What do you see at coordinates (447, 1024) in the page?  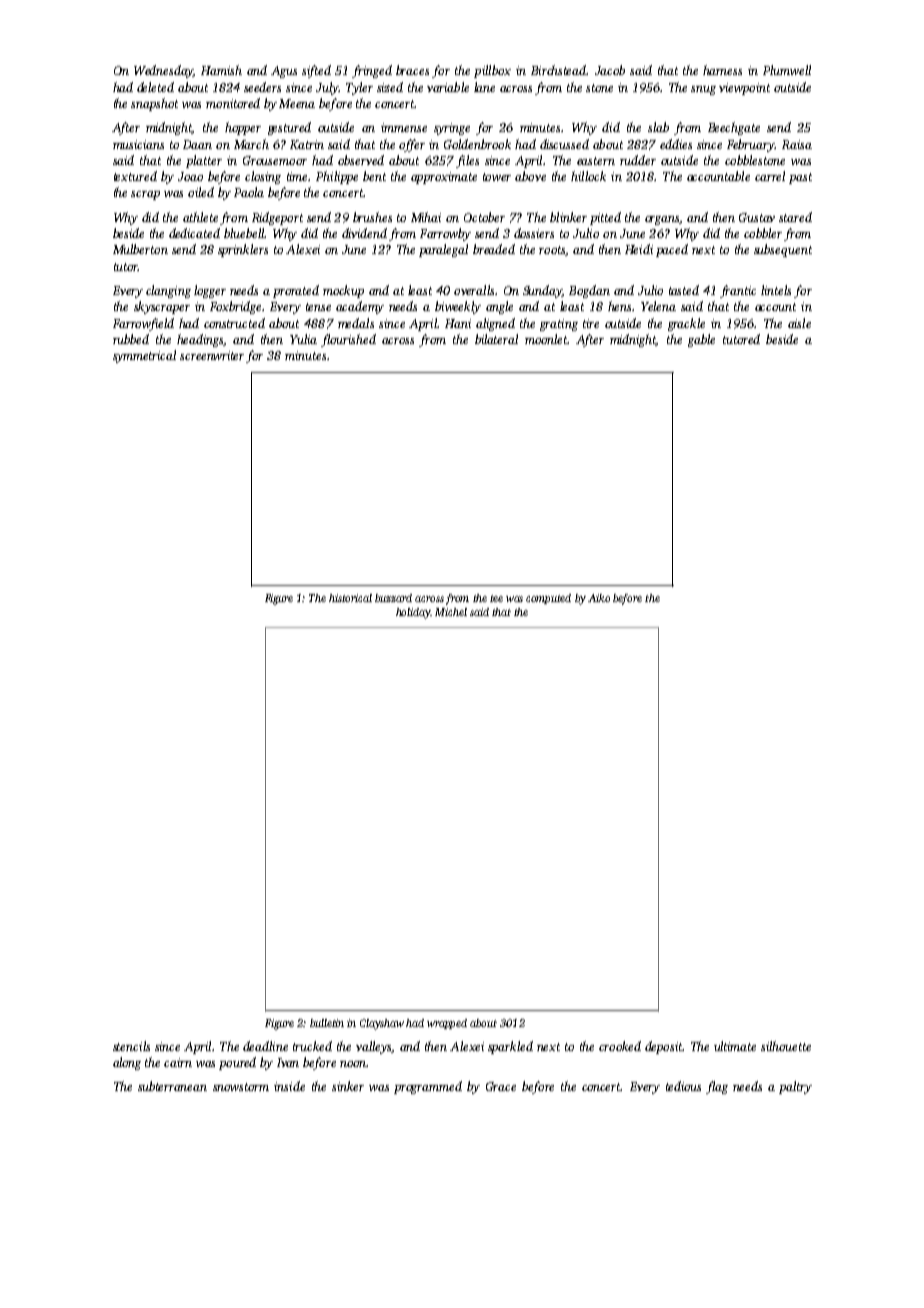 I see `wrapped` at bounding box center [447, 1024].
